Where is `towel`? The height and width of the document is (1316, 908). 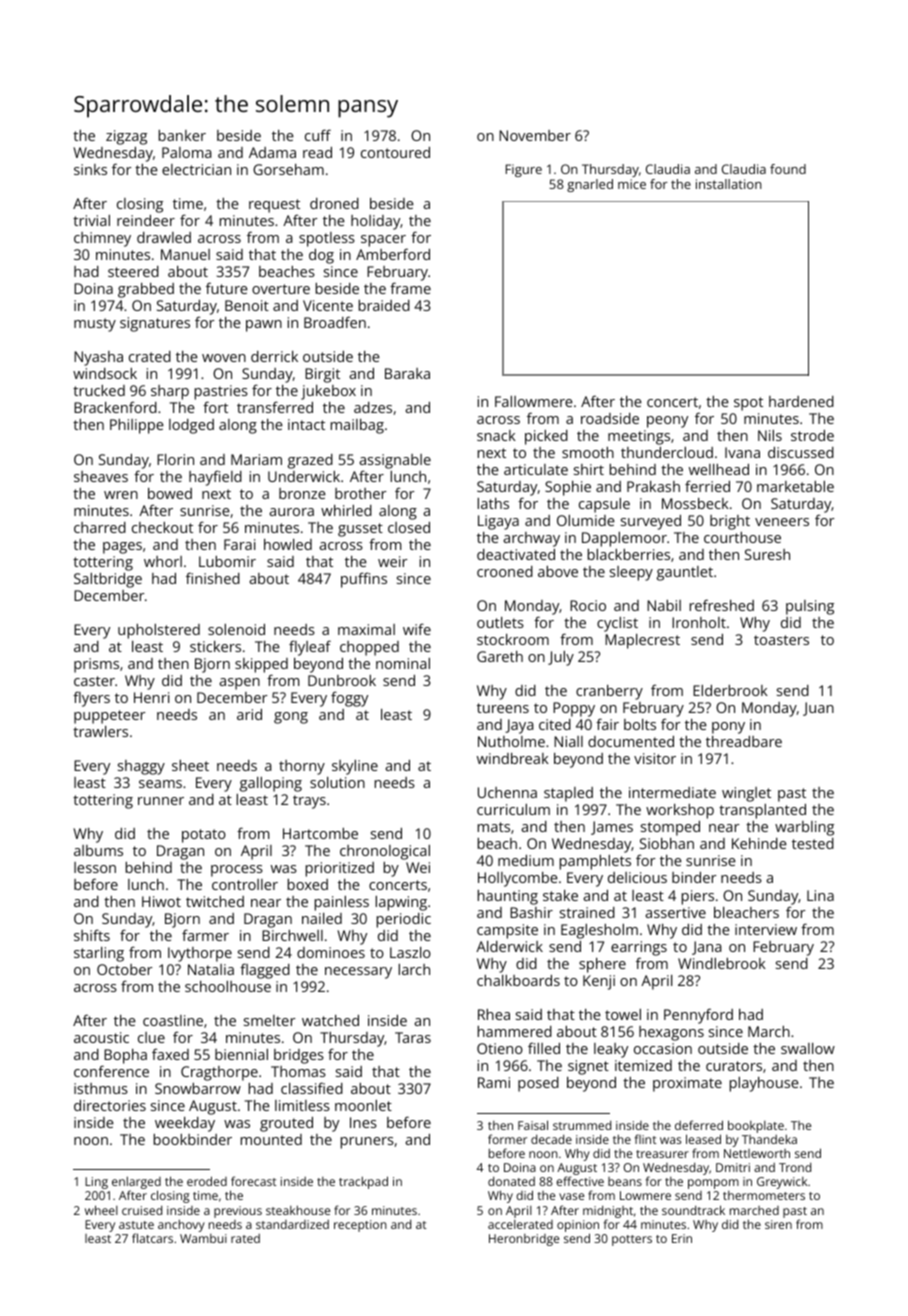
towel is located at coordinates (623, 1014).
